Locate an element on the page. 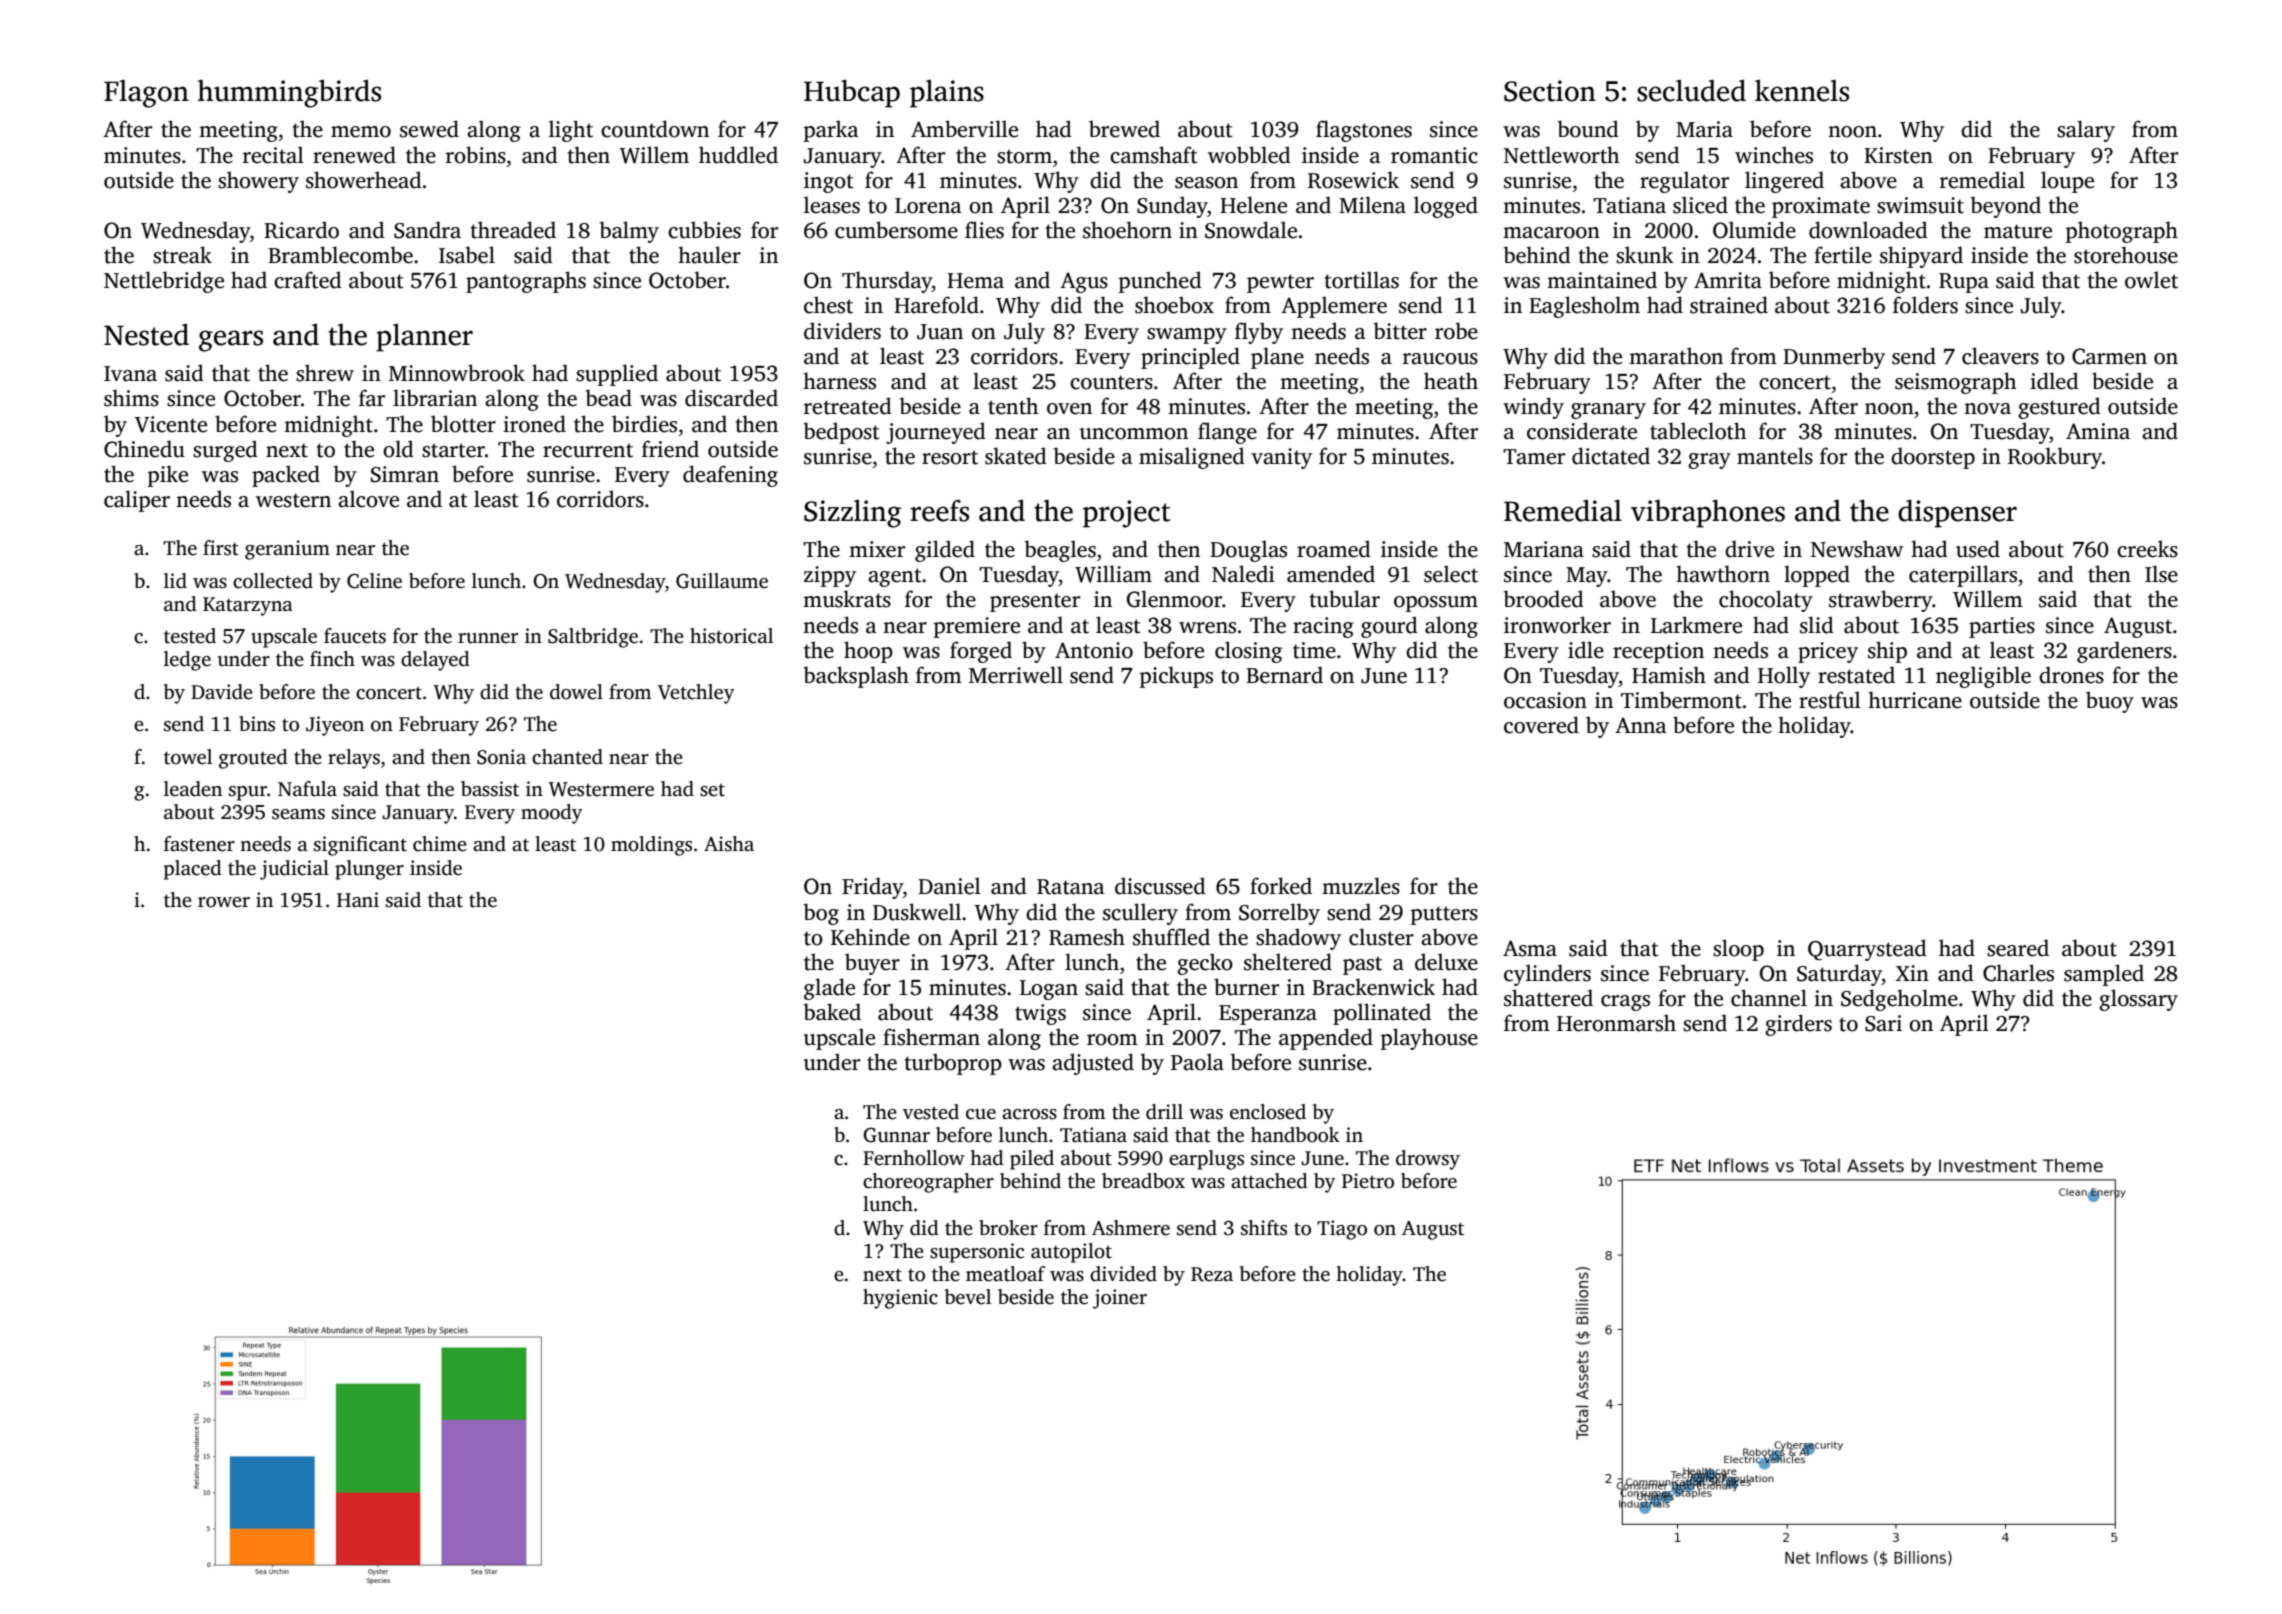 The height and width of the page is (1614, 2282). pantographs is located at coordinates (526, 282).
